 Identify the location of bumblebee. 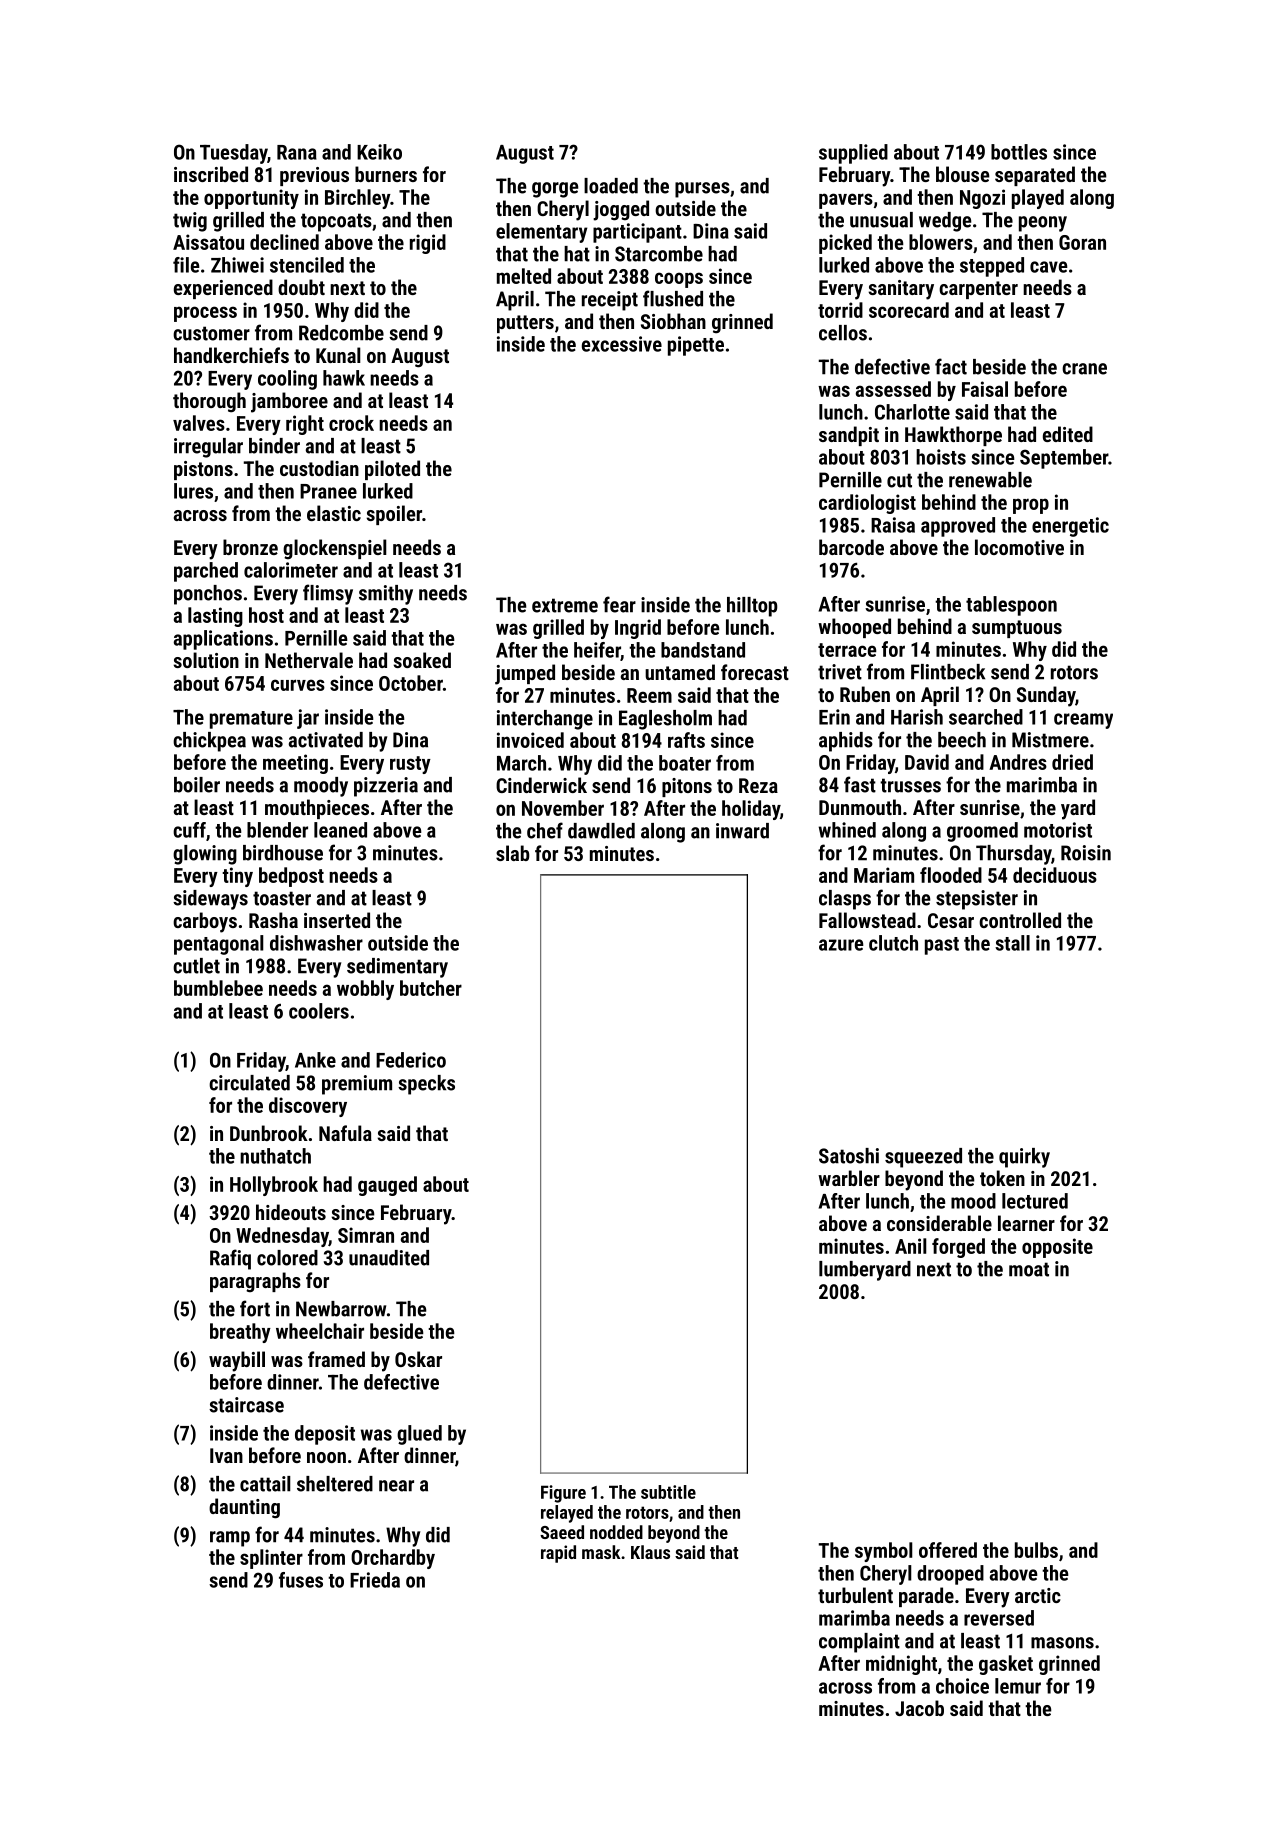
(218, 988).
